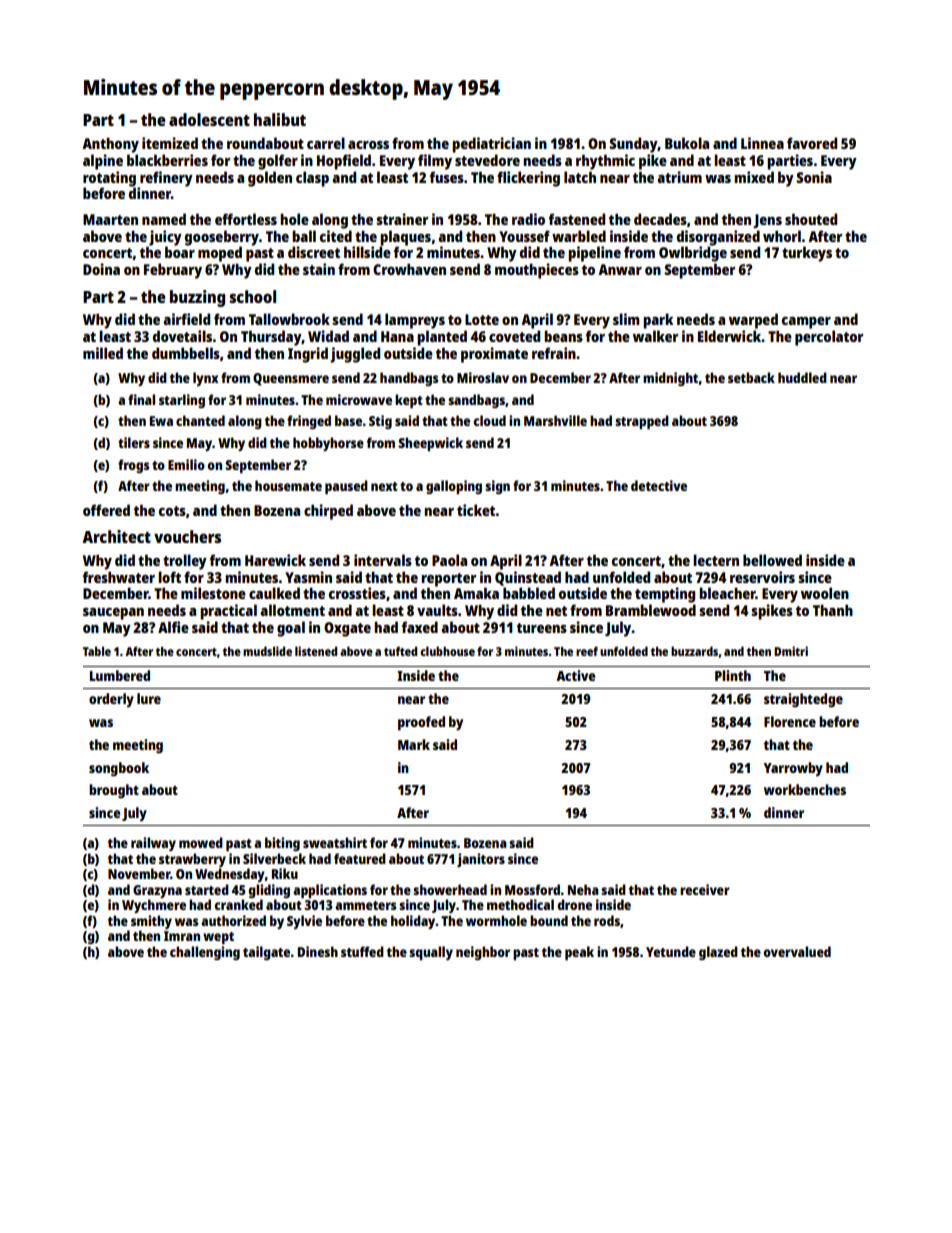 The width and height of the page is (952, 1233). Describe the element at coordinates (205, 953) in the page. I see `challenging` at that location.
